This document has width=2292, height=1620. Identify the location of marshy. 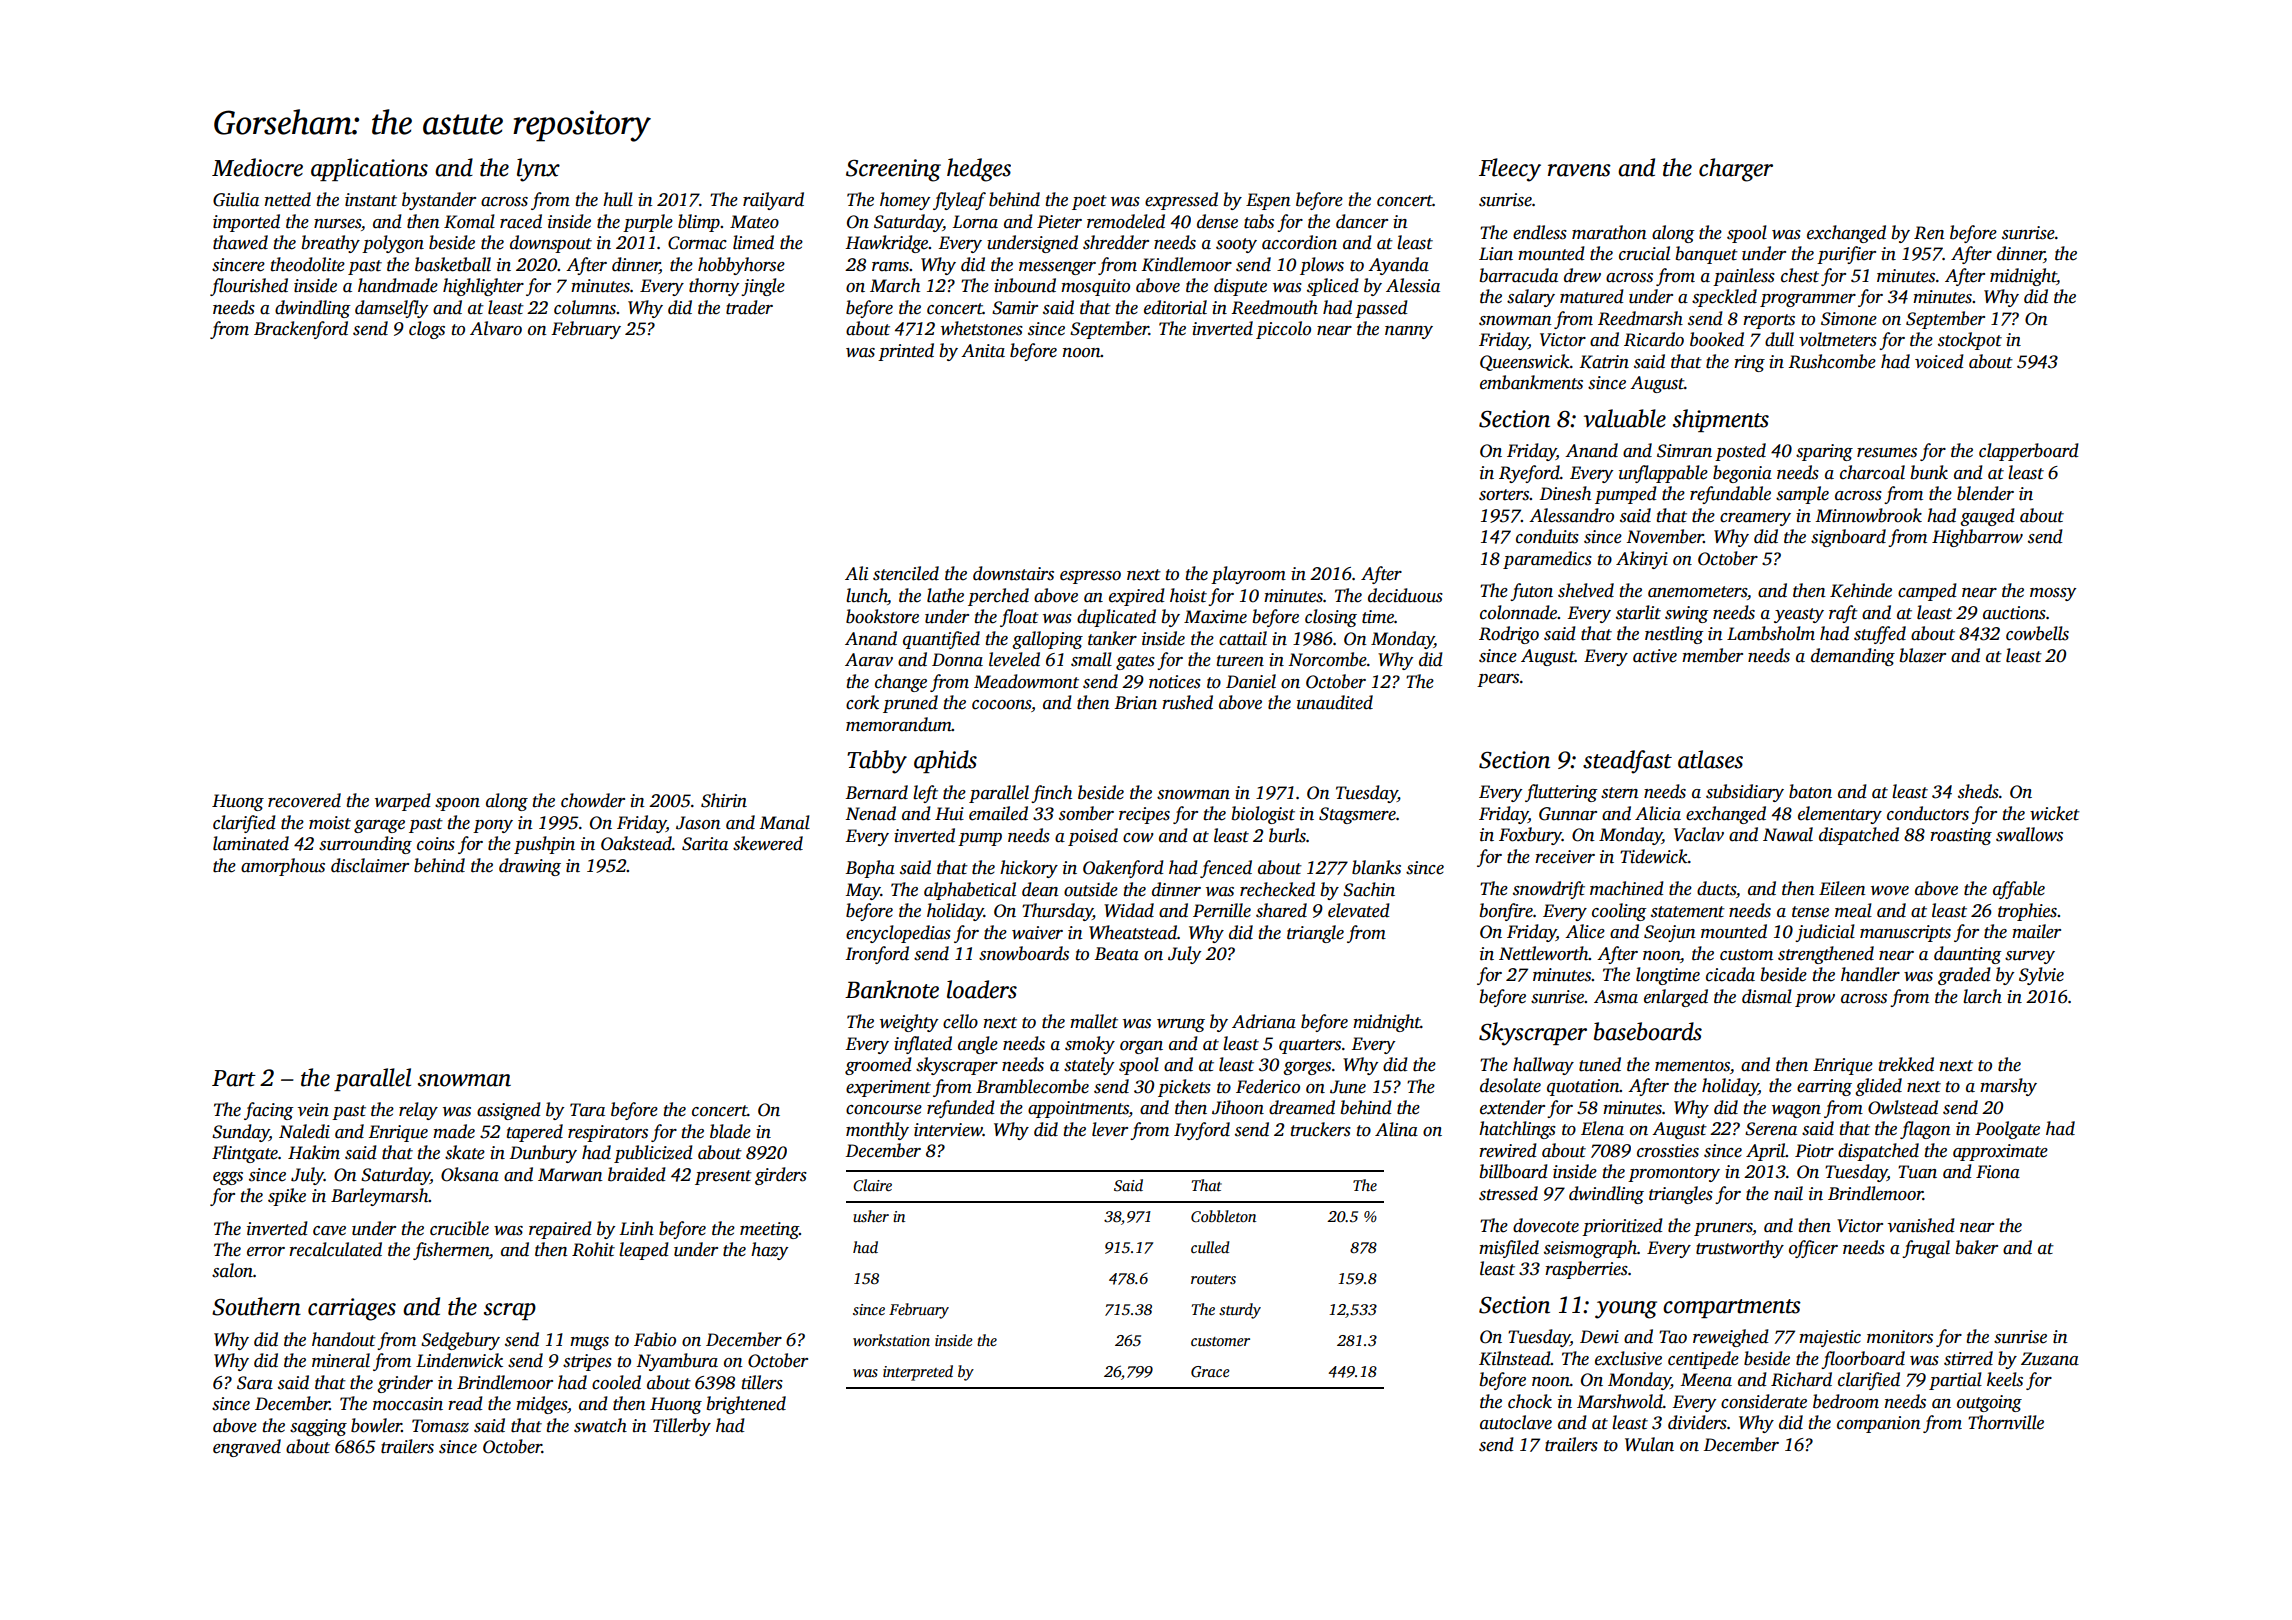
(2008, 1087).
